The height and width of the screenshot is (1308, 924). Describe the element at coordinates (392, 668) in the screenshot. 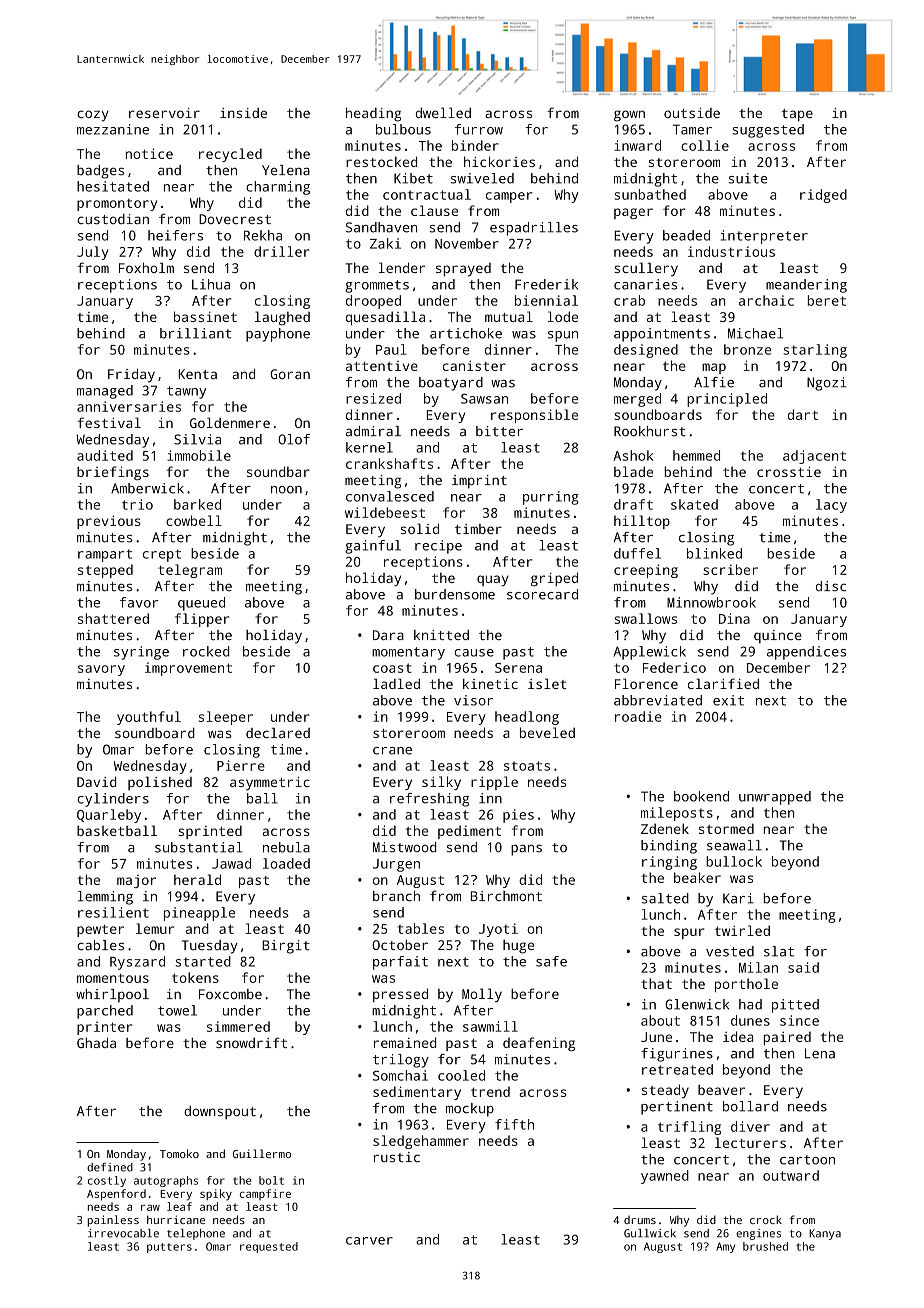

I see `coast` at that location.
